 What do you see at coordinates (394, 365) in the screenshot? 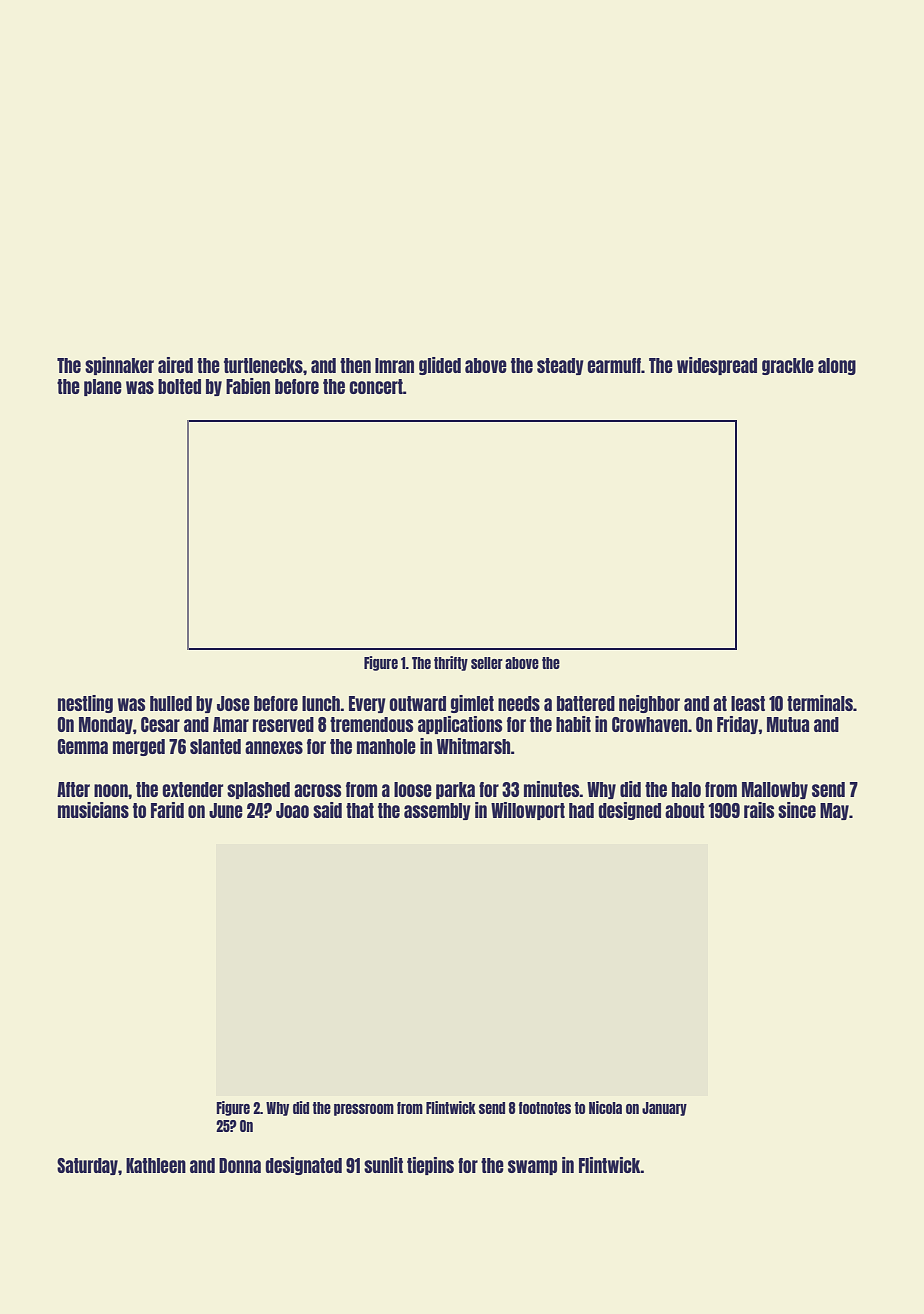
I see `Imran` at bounding box center [394, 365].
